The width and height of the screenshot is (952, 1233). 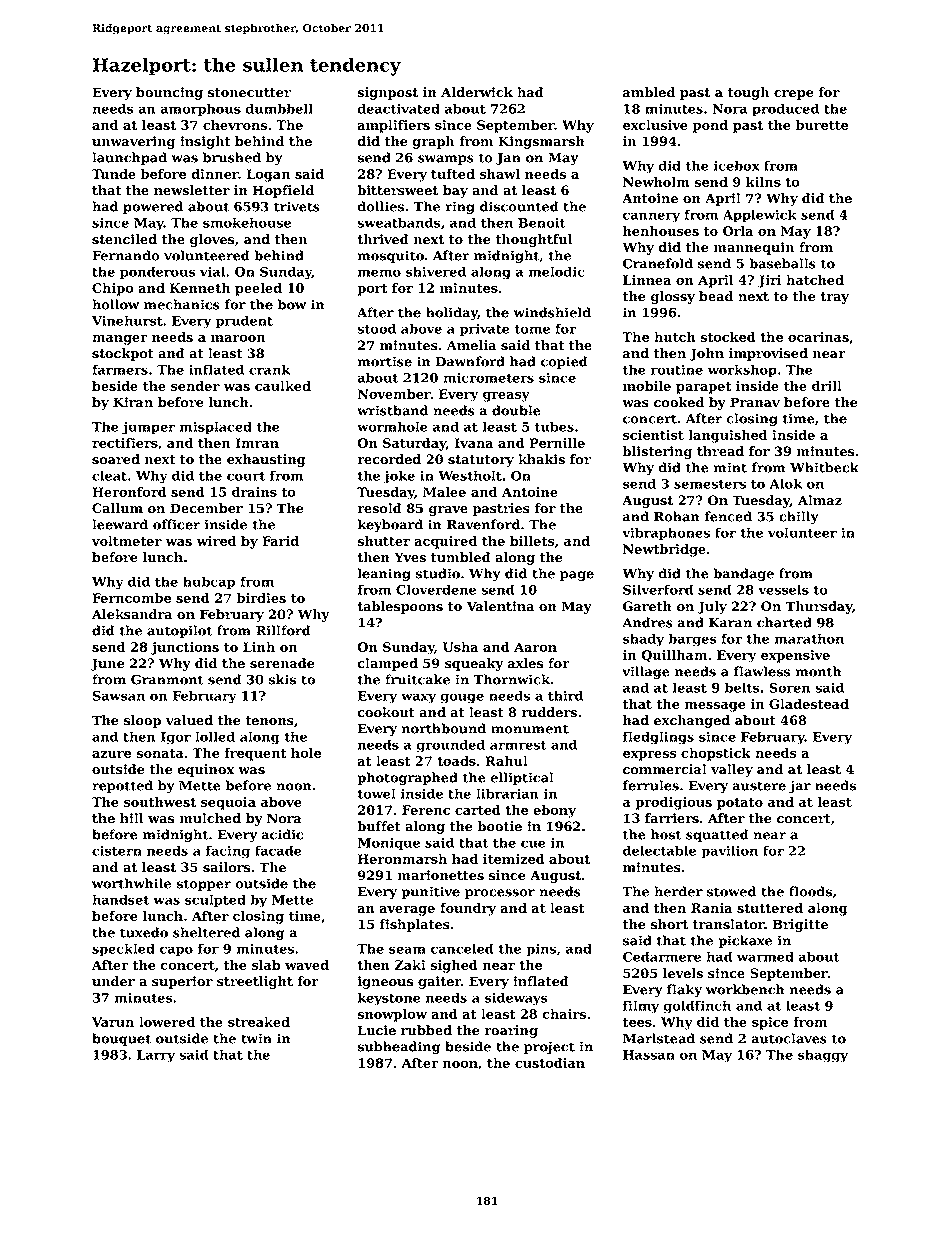 I want to click on crank, so click(x=269, y=369).
